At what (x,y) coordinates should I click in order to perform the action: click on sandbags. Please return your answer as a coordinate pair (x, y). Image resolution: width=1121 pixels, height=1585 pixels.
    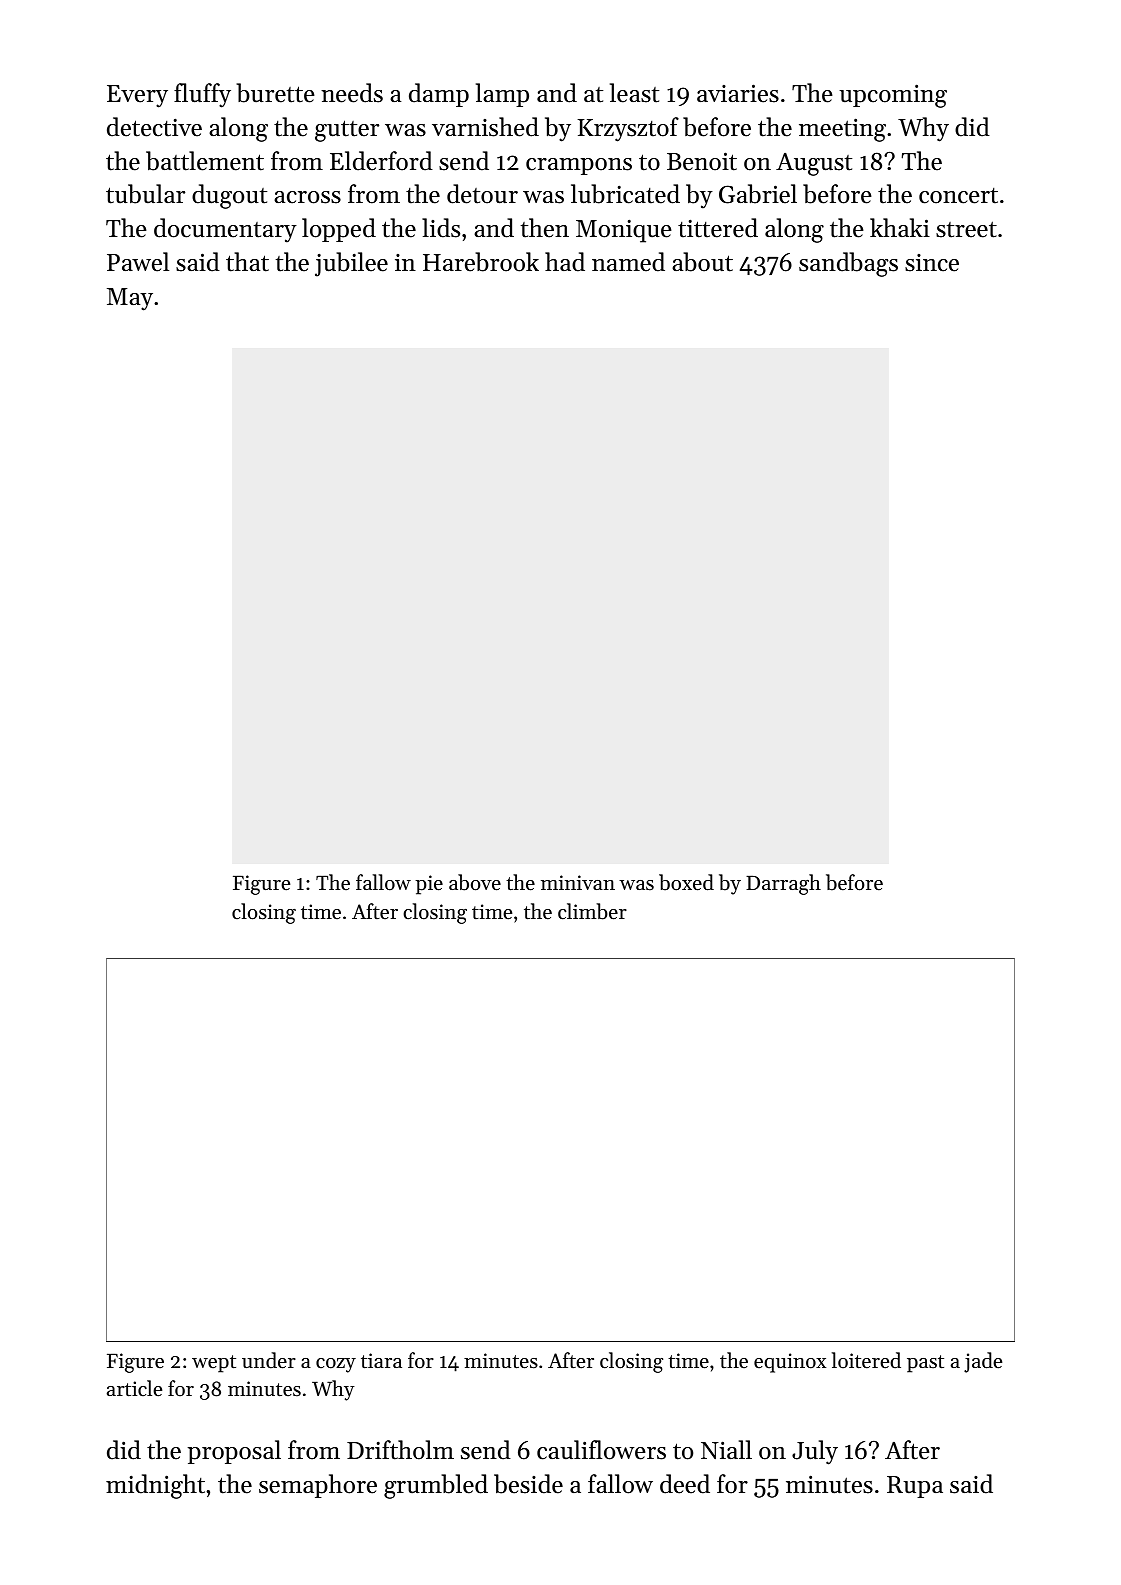
    Looking at the image, I should click on (848, 264).
